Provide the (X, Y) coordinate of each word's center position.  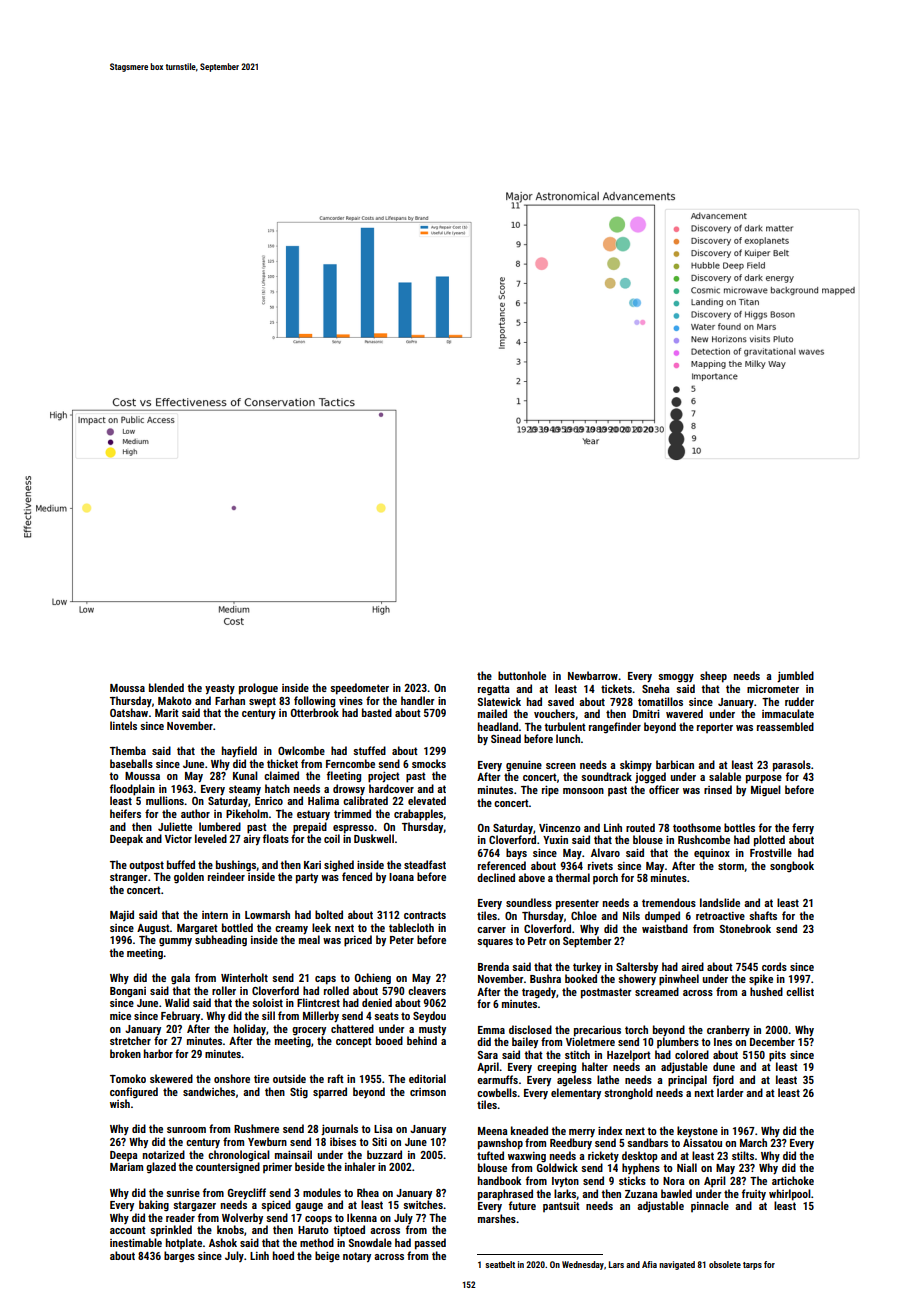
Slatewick (499, 701)
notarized (164, 1154)
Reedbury (571, 1143)
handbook (499, 1180)
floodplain (132, 790)
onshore (232, 1078)
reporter (715, 728)
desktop (640, 1157)
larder (730, 1092)
